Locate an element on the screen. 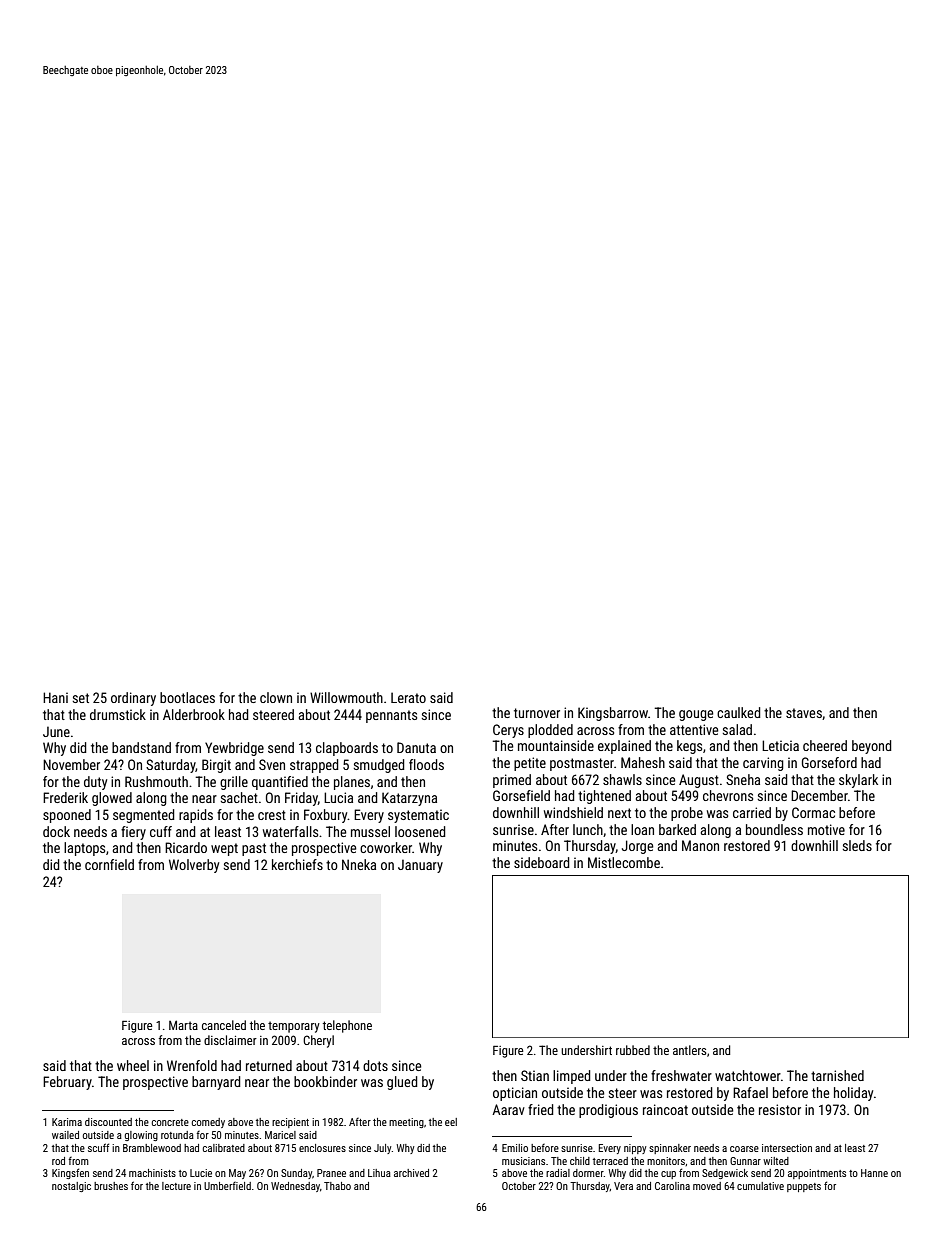 This screenshot has width=952, height=1233. cheered is located at coordinates (825, 745).
